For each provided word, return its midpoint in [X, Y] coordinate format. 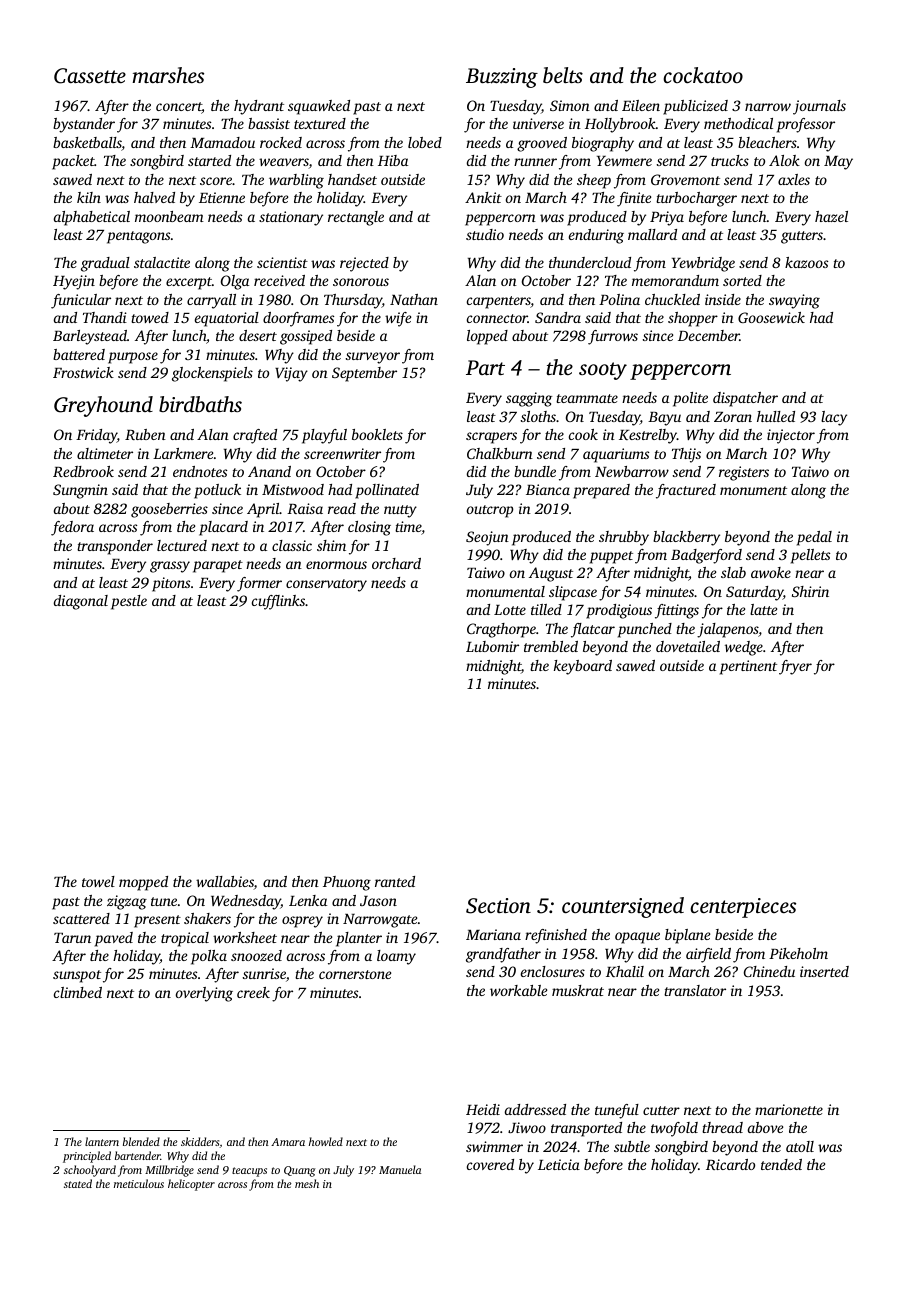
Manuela [400, 1169]
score [216, 181]
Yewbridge [703, 264]
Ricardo [730, 1164]
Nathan [414, 299]
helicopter [191, 1185]
